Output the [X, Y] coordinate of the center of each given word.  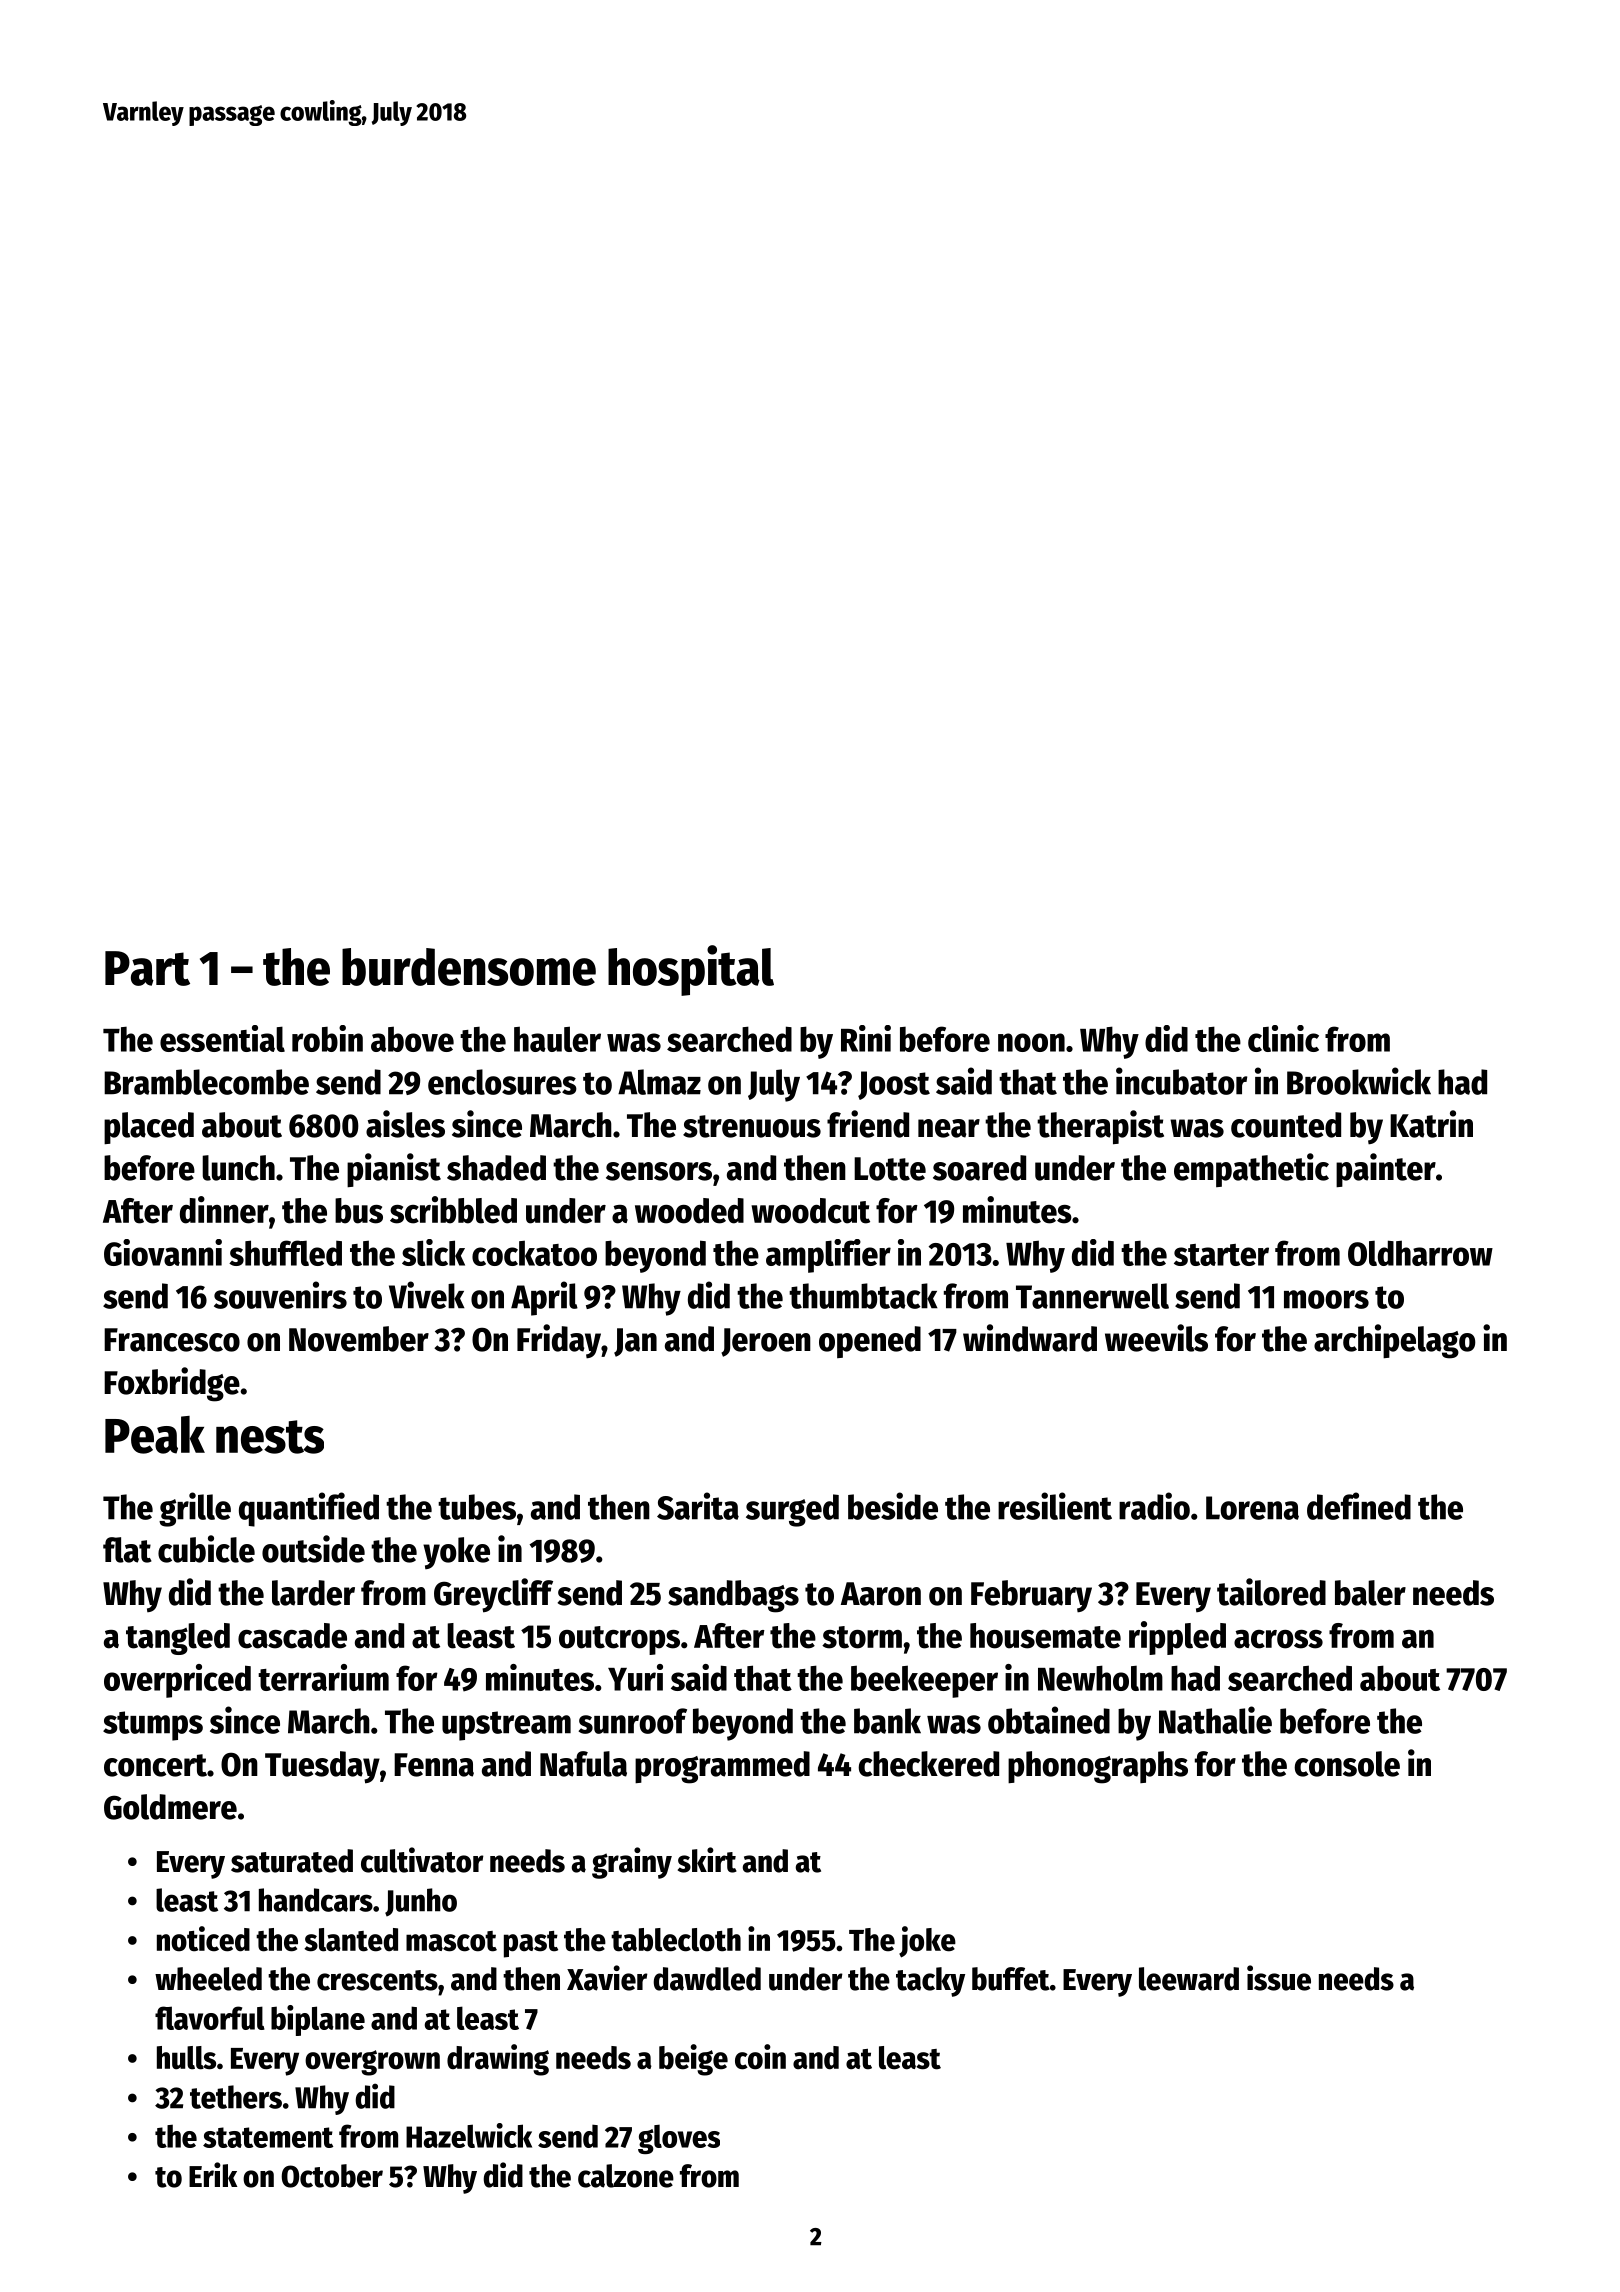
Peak [155, 1435]
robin [327, 1038]
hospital [691, 970]
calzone [626, 2176]
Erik [213, 2174]
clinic [1283, 1038]
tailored [1271, 1592]
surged [792, 1510]
